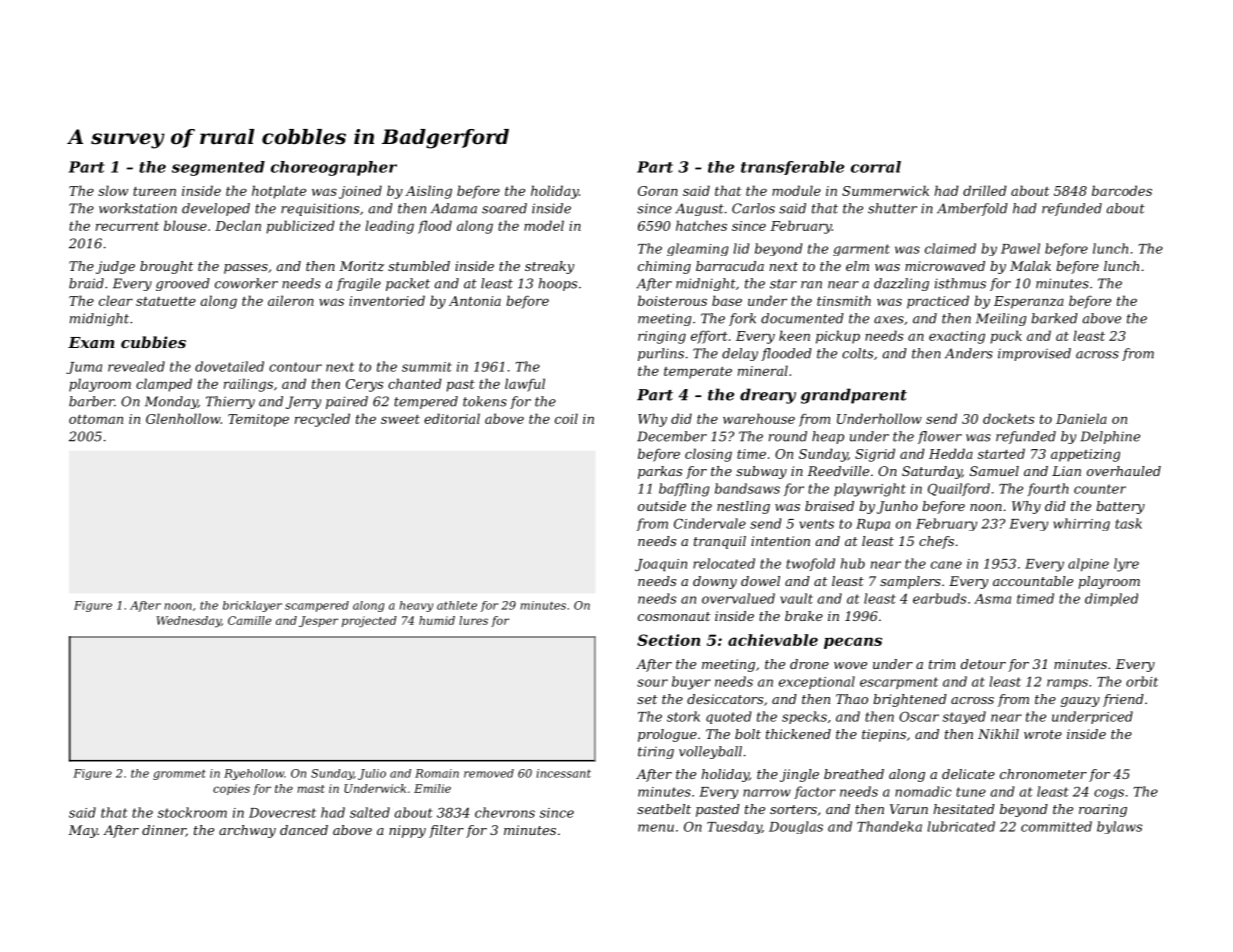 This screenshot has height=952, width=1233. What do you see at coordinates (372, 774) in the screenshot?
I see `Julio` at bounding box center [372, 774].
